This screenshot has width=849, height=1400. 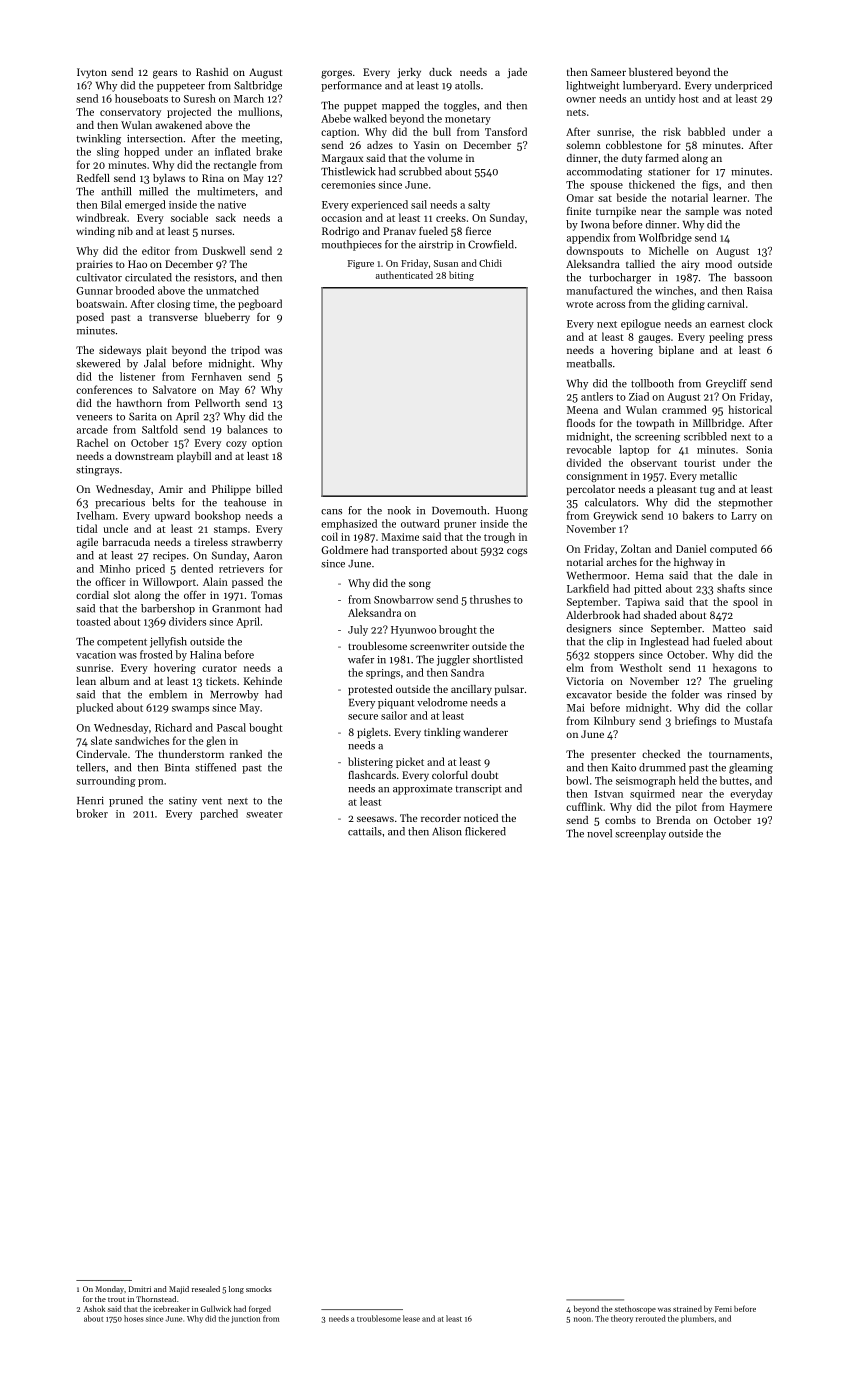 What do you see at coordinates (512, 512) in the screenshot?
I see `Huong` at bounding box center [512, 512].
